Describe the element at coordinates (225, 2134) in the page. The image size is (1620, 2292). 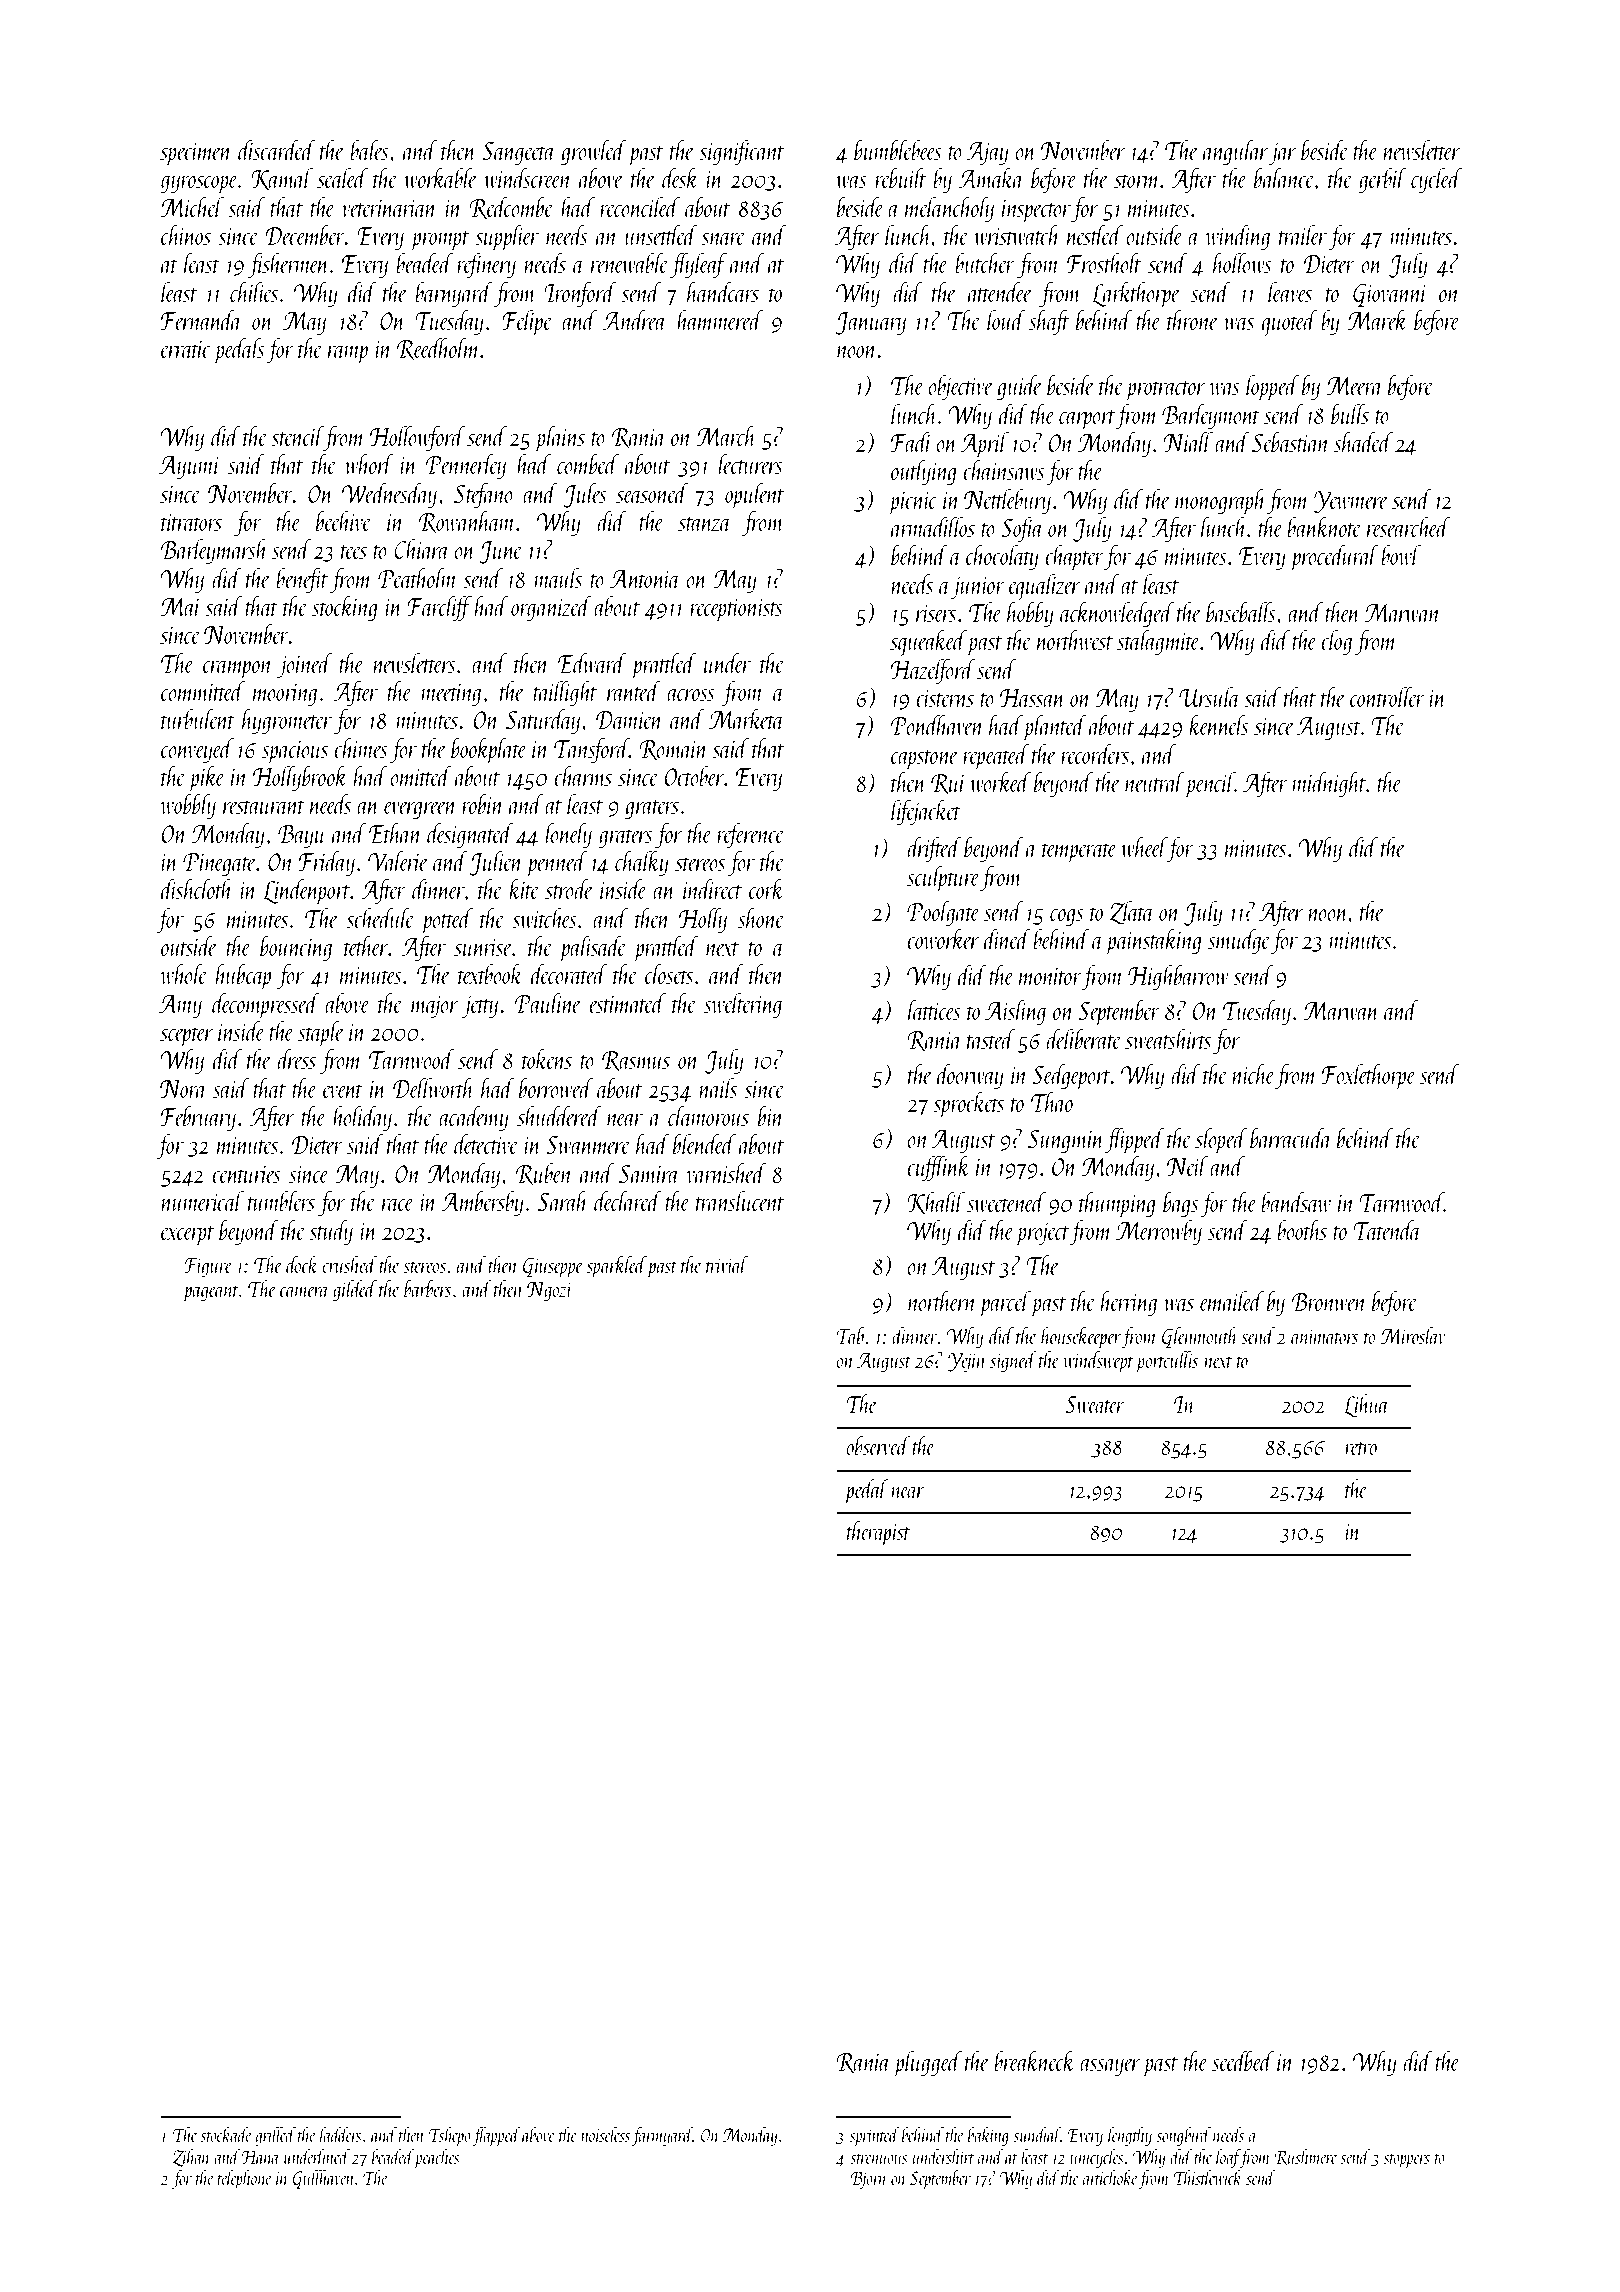
I see `stockade` at that location.
